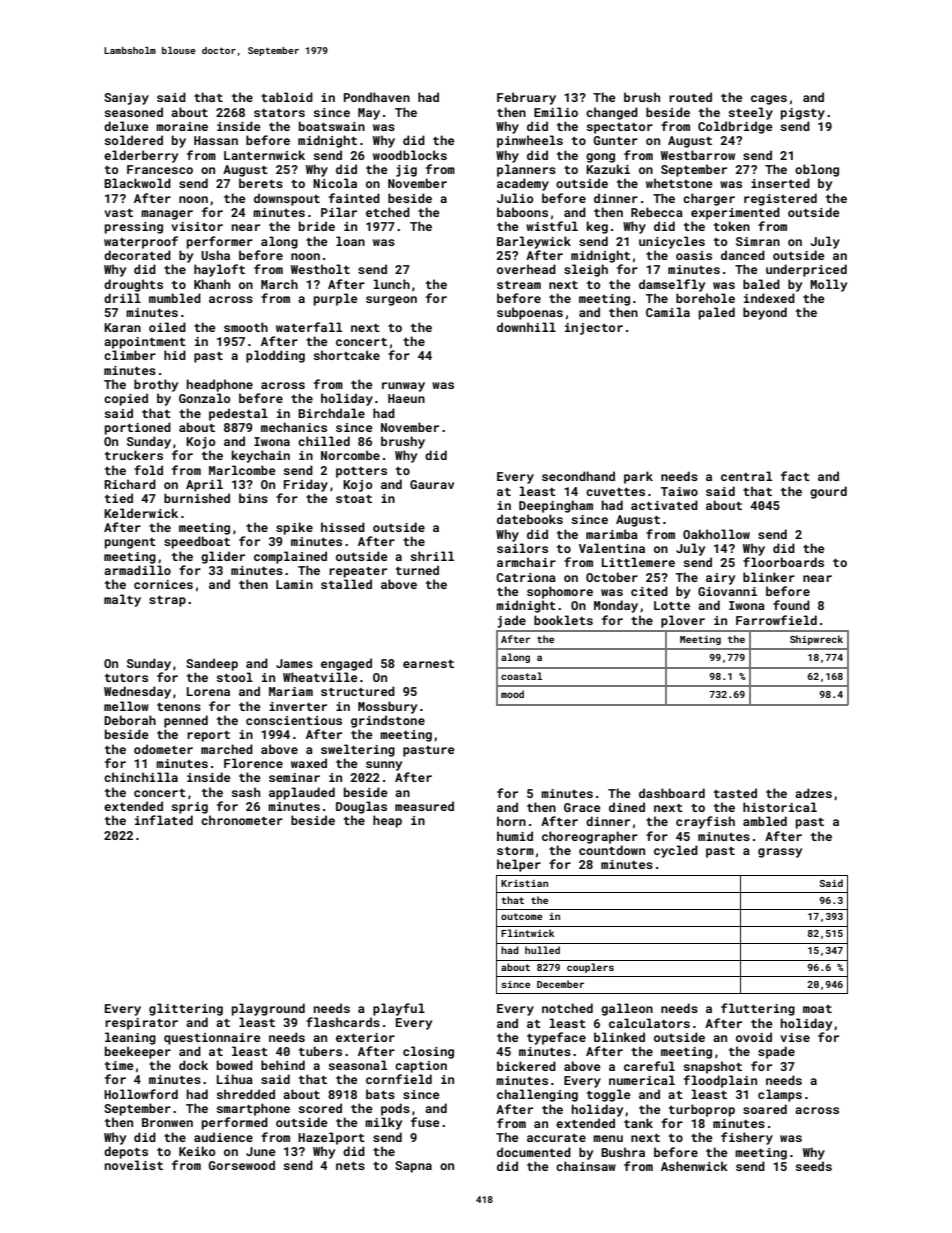  I want to click on chronometer, so click(242, 820).
